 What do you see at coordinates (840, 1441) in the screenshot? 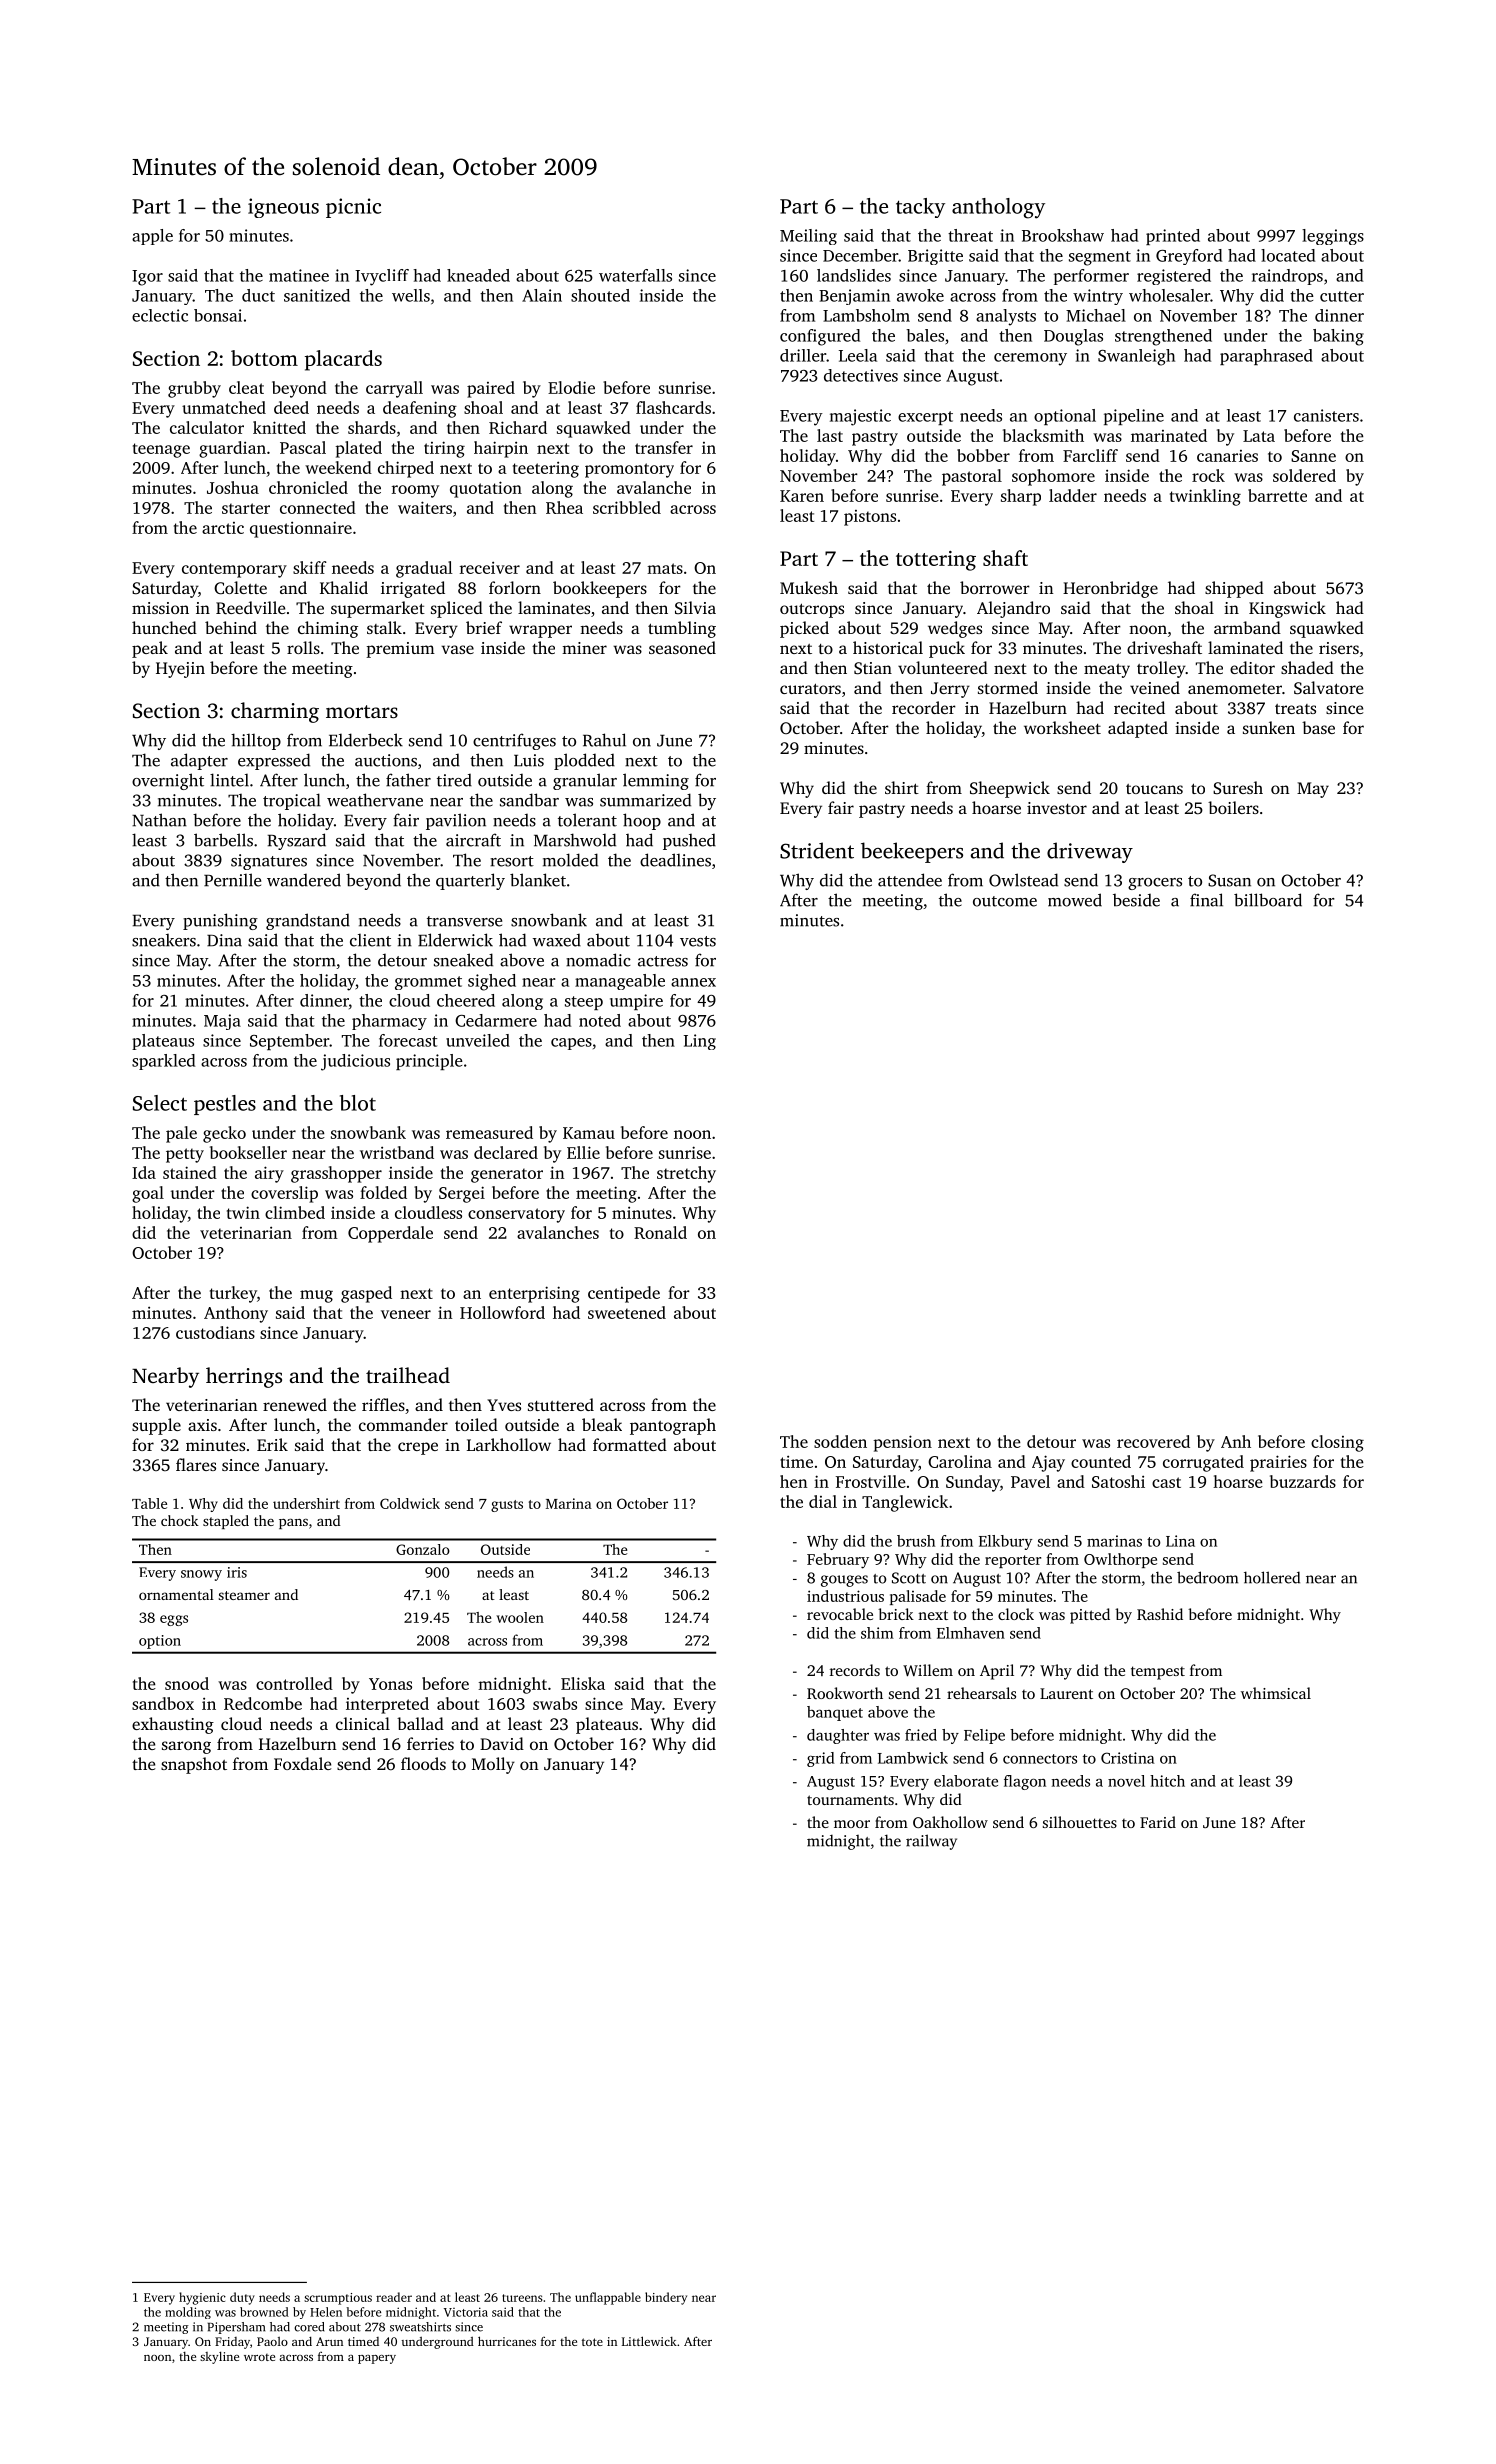
I see `sodden` at bounding box center [840, 1441].
